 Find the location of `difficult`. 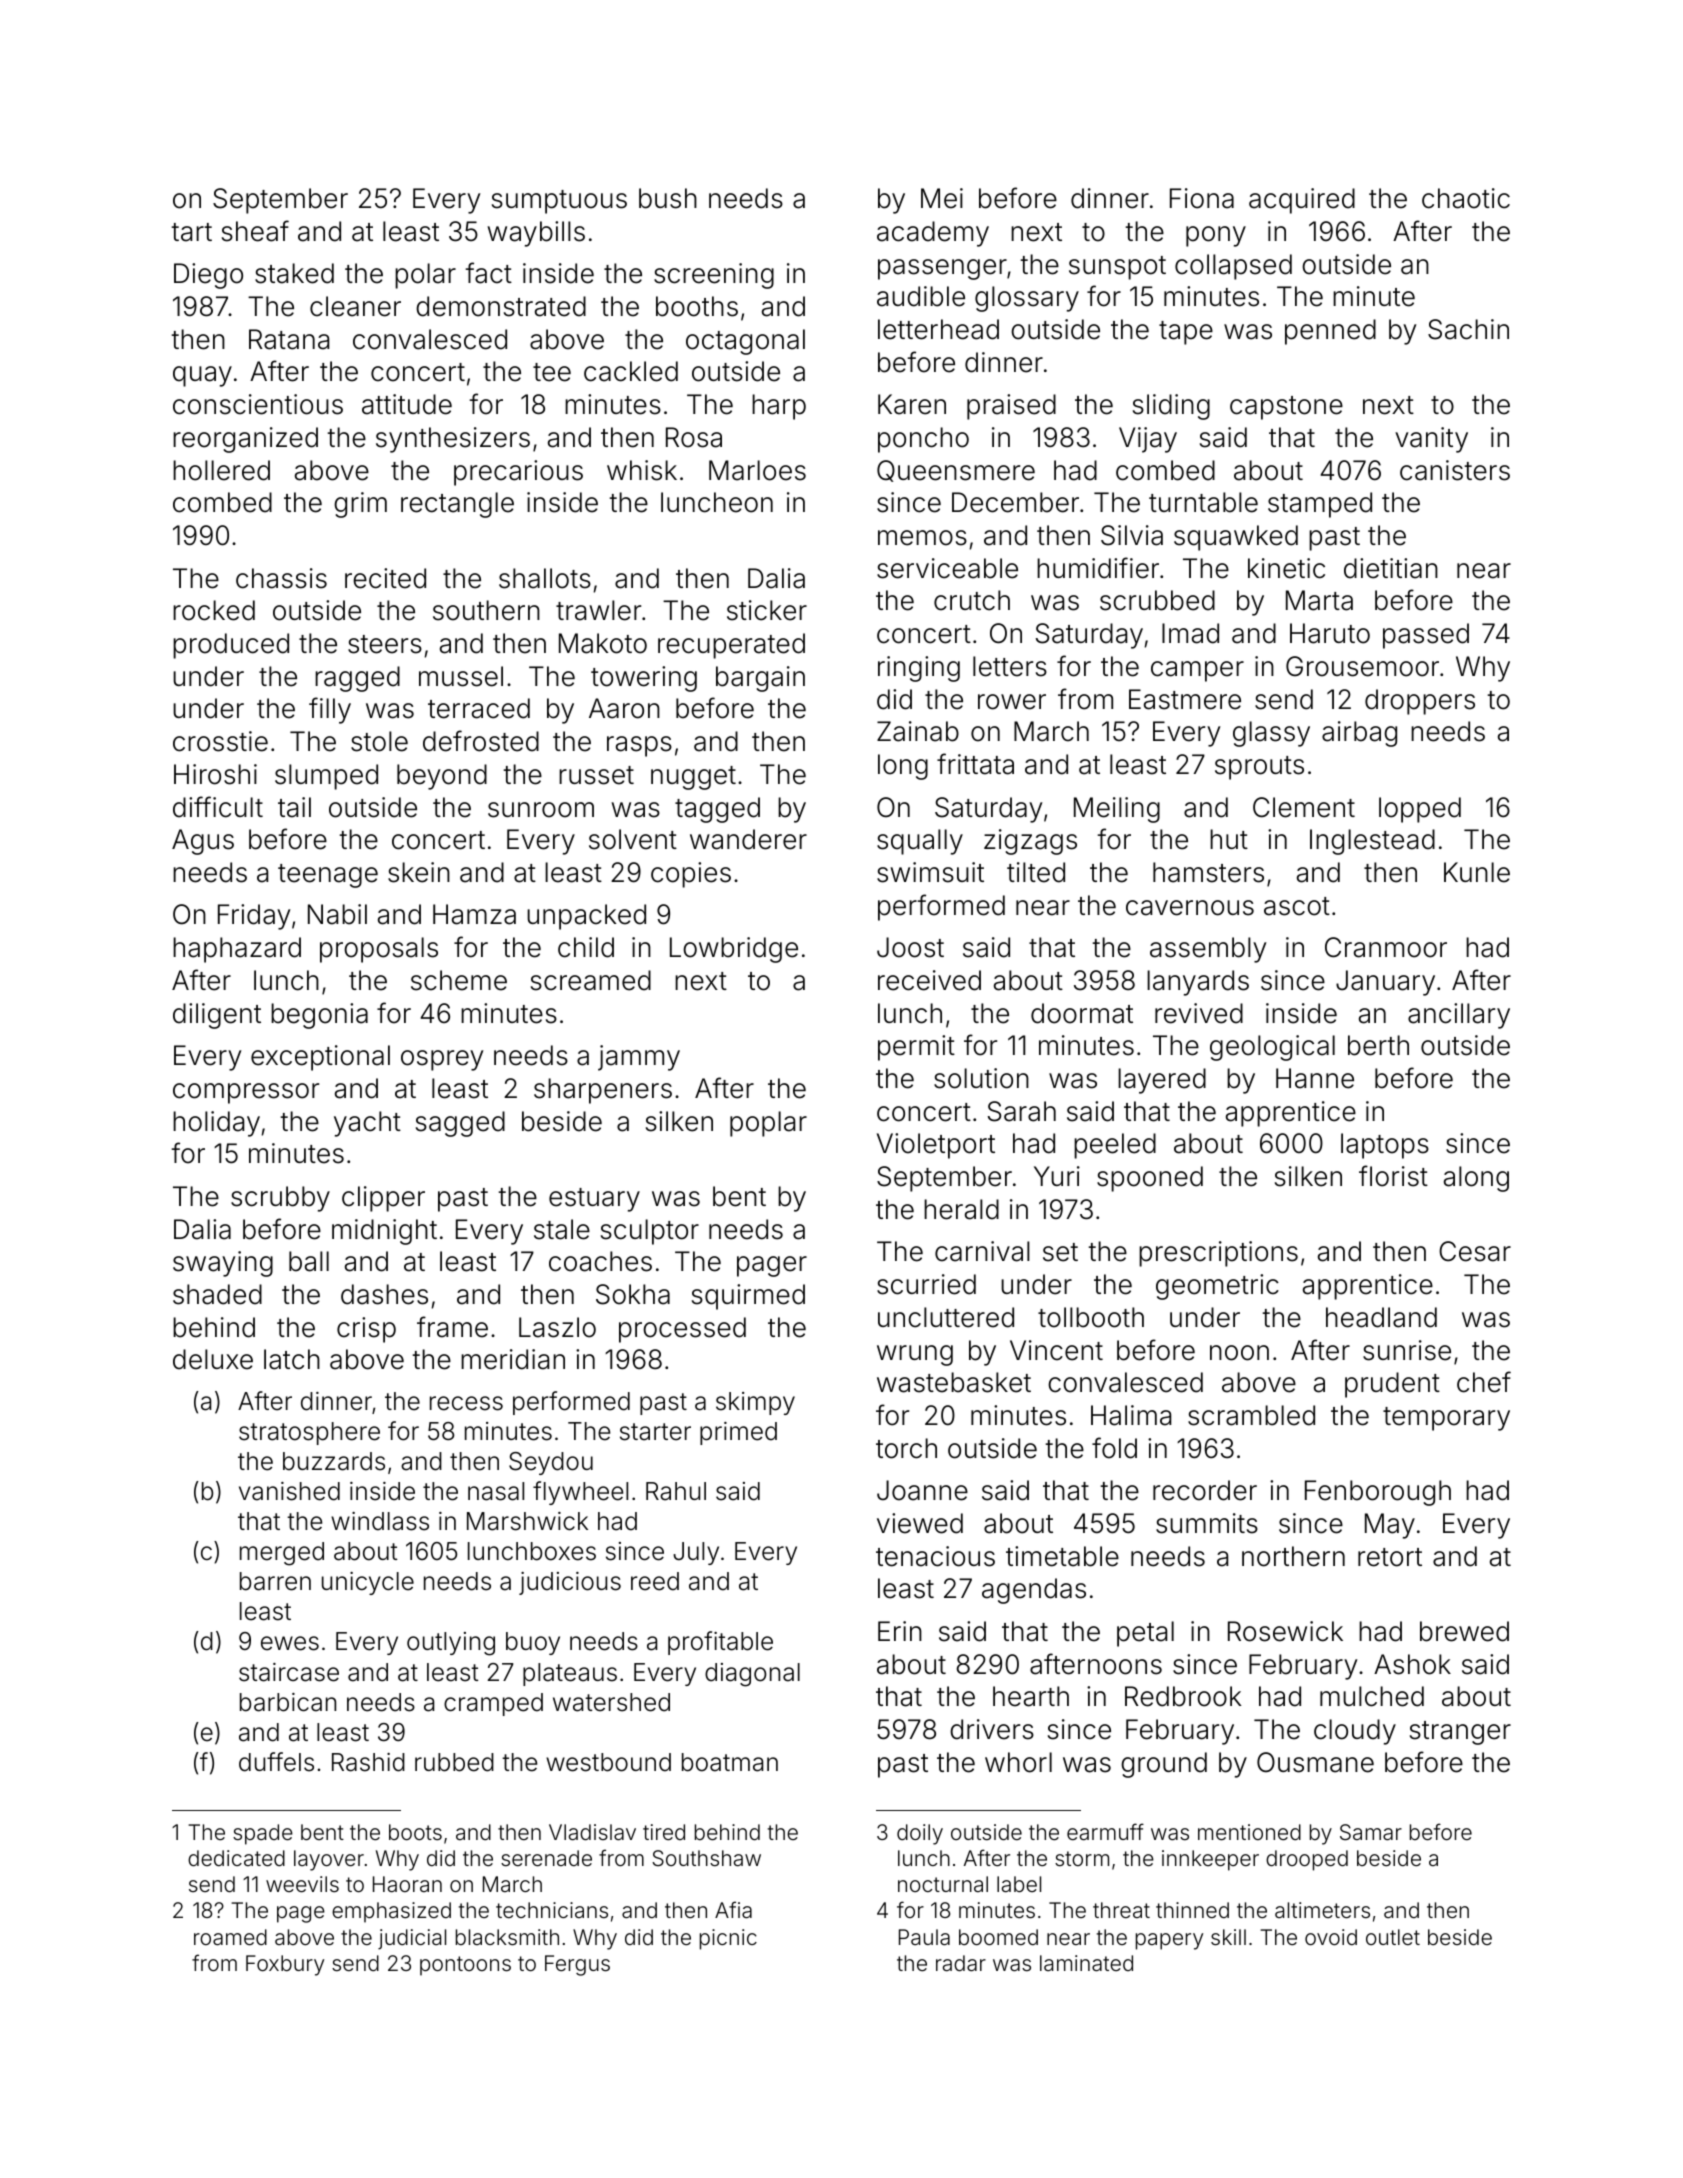

difficult is located at coordinates (218, 807).
